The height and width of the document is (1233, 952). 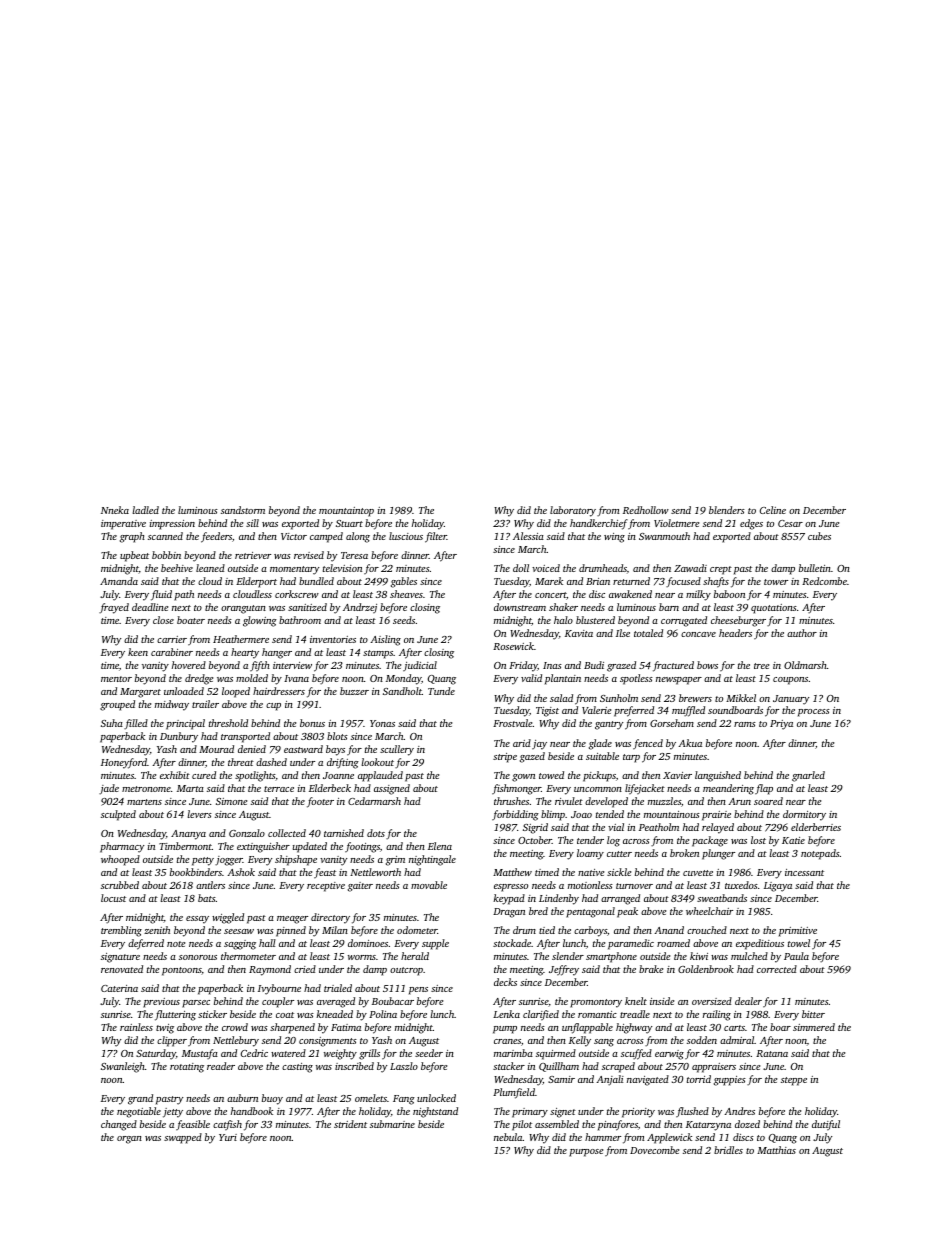 I want to click on swapped, so click(x=183, y=1138).
